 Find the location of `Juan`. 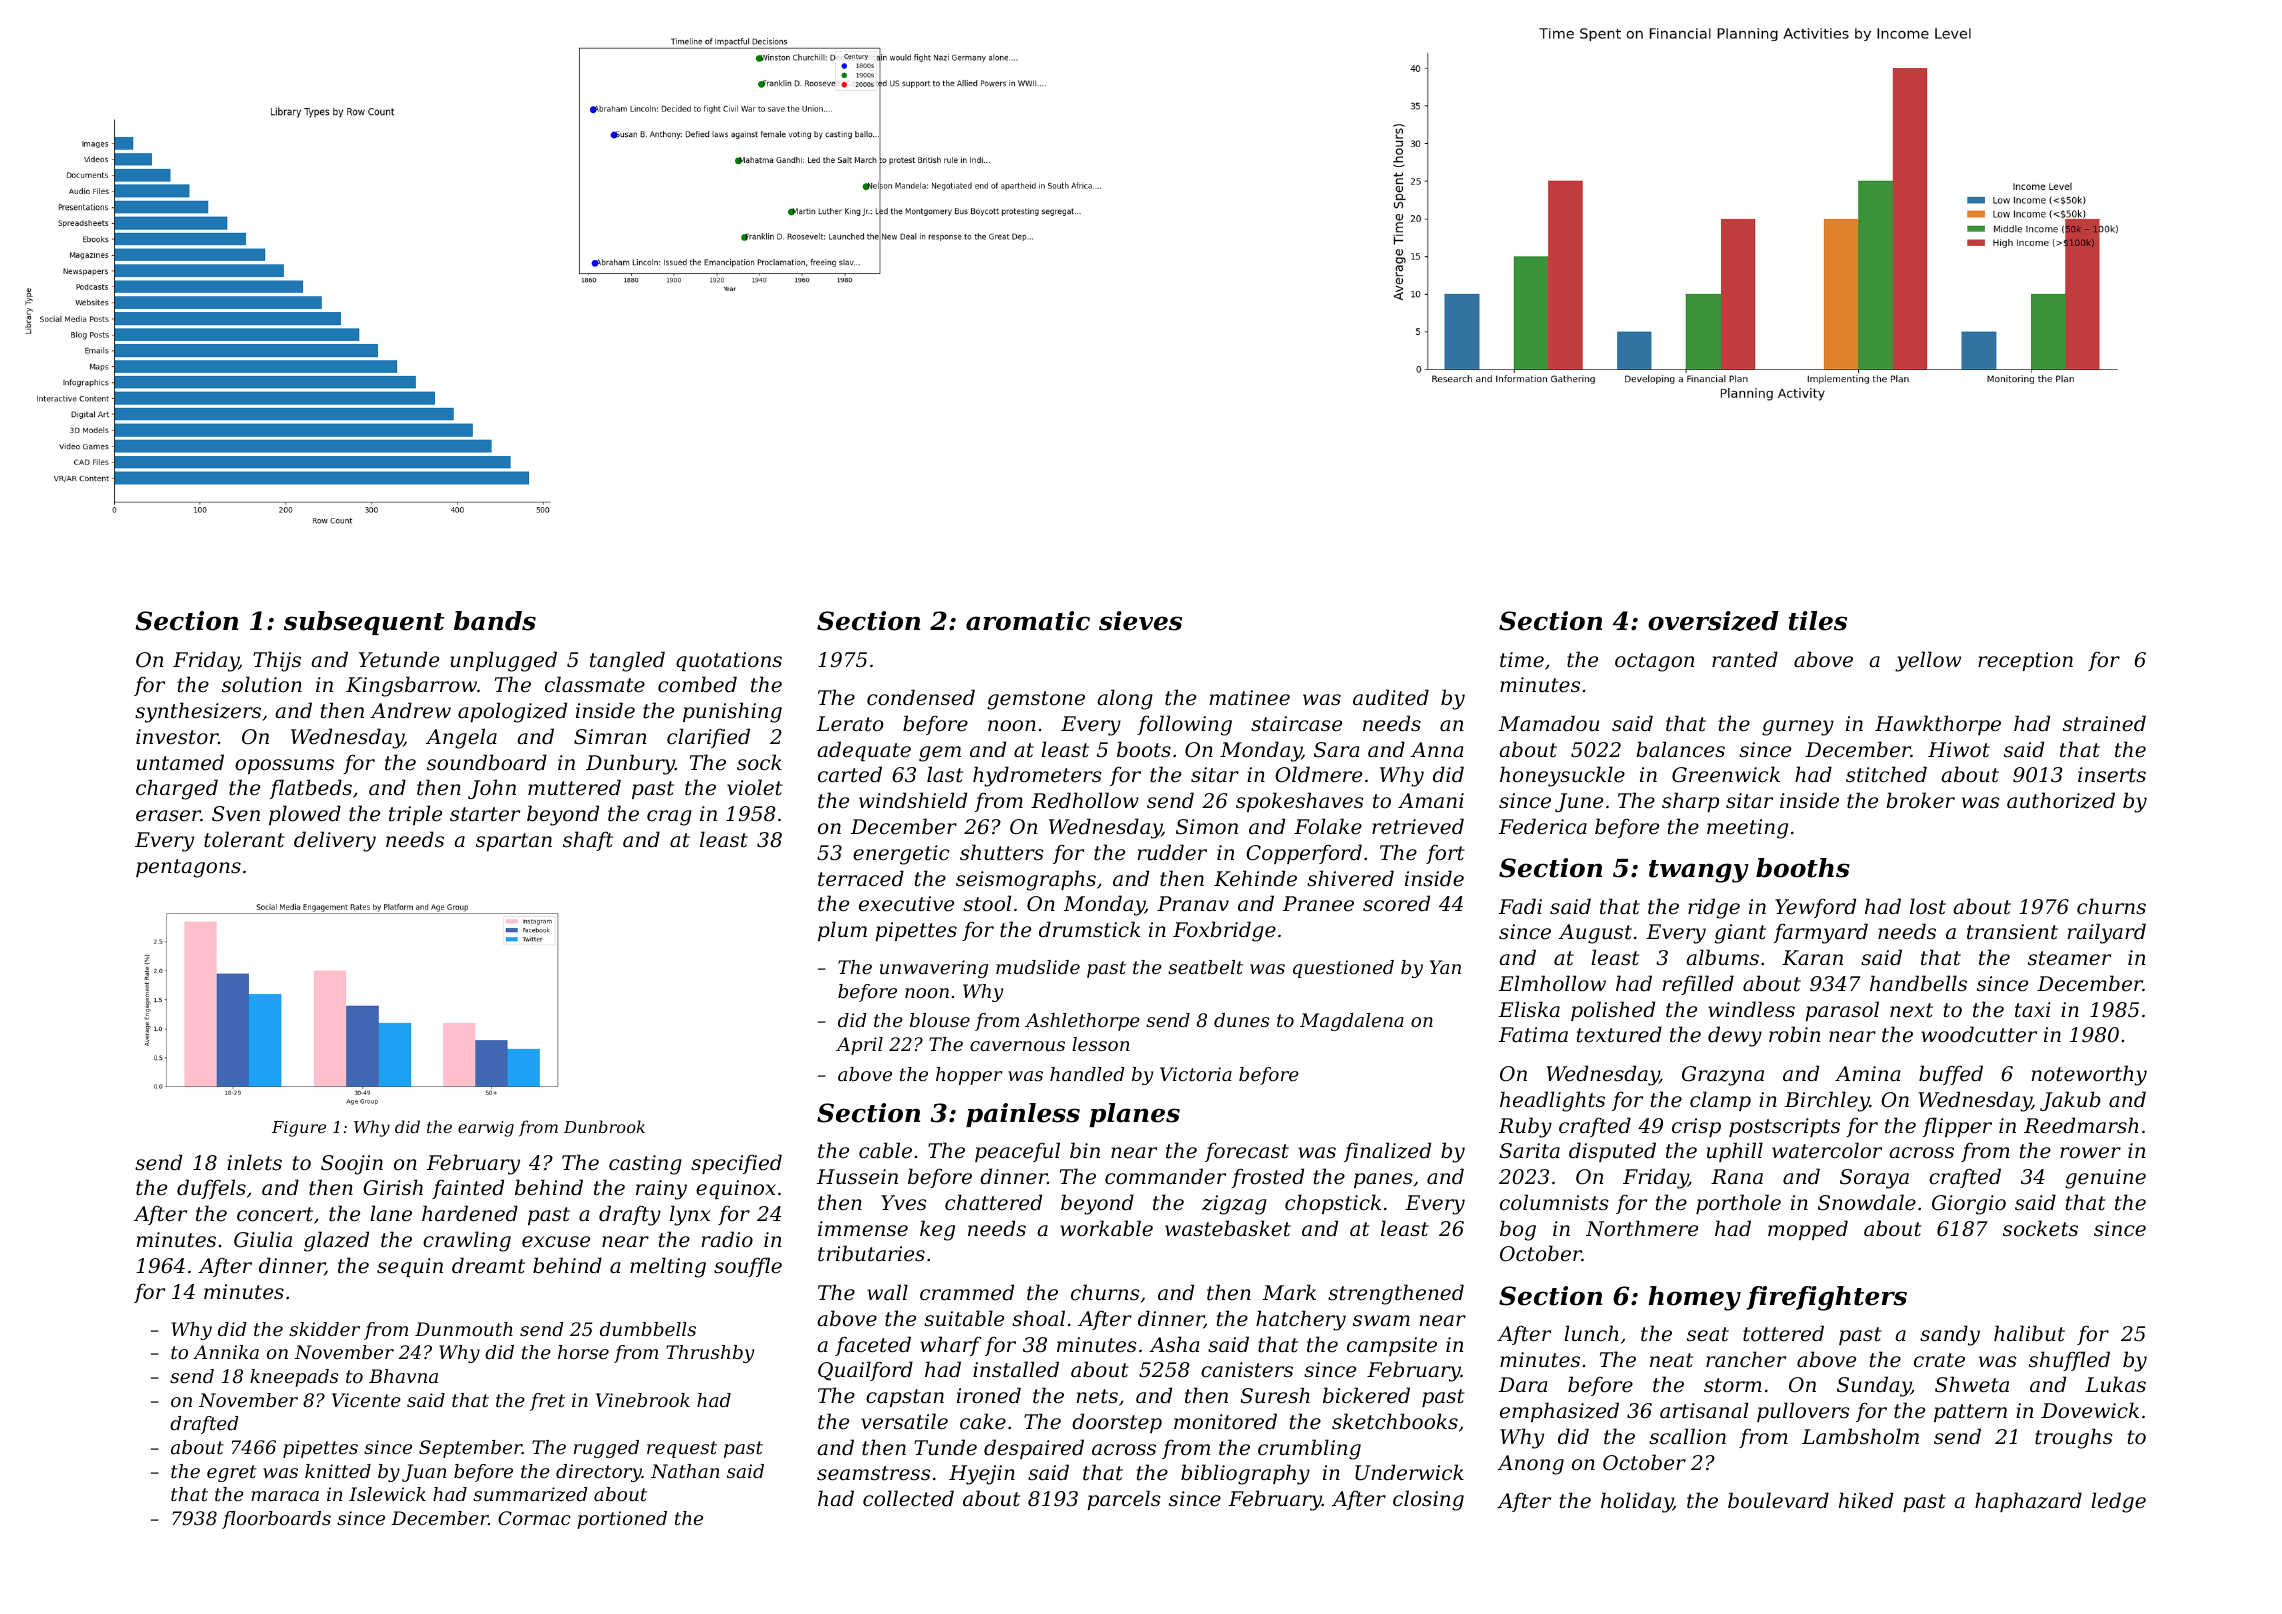

Juan is located at coordinates (424, 1473).
